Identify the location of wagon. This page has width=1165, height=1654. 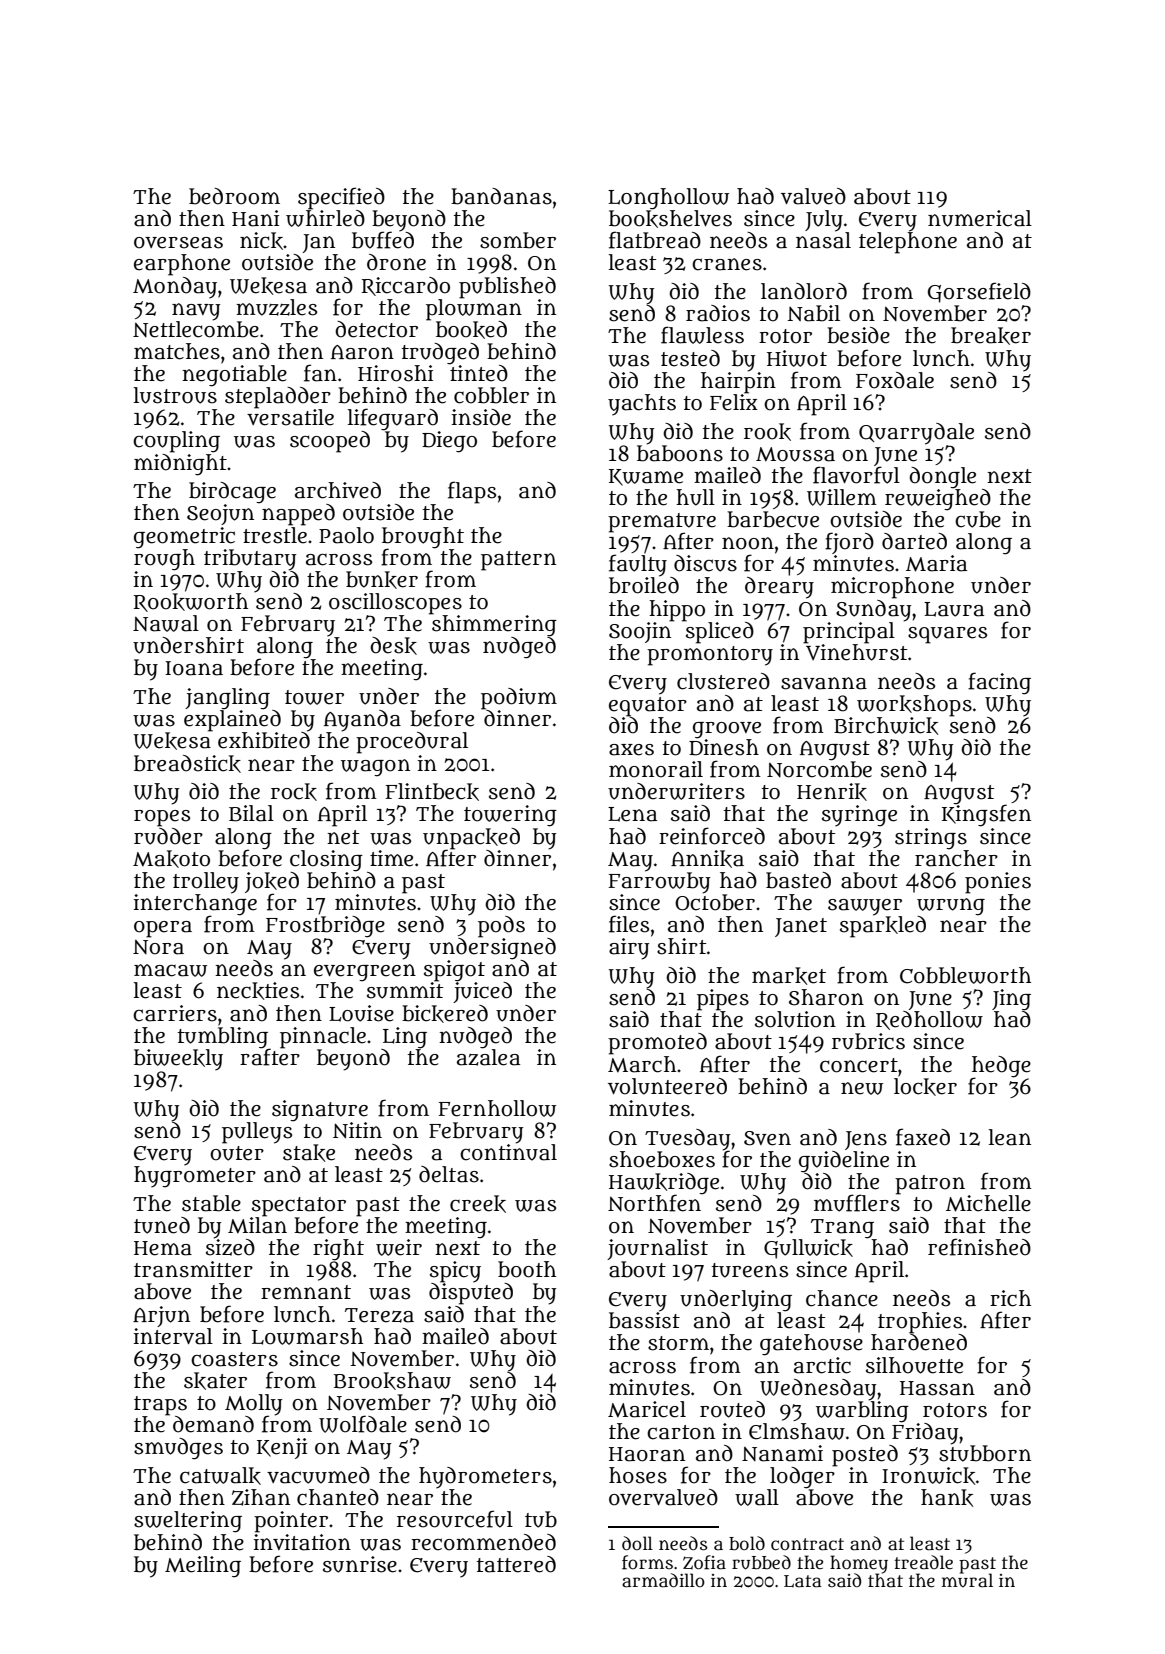
(375, 768).
